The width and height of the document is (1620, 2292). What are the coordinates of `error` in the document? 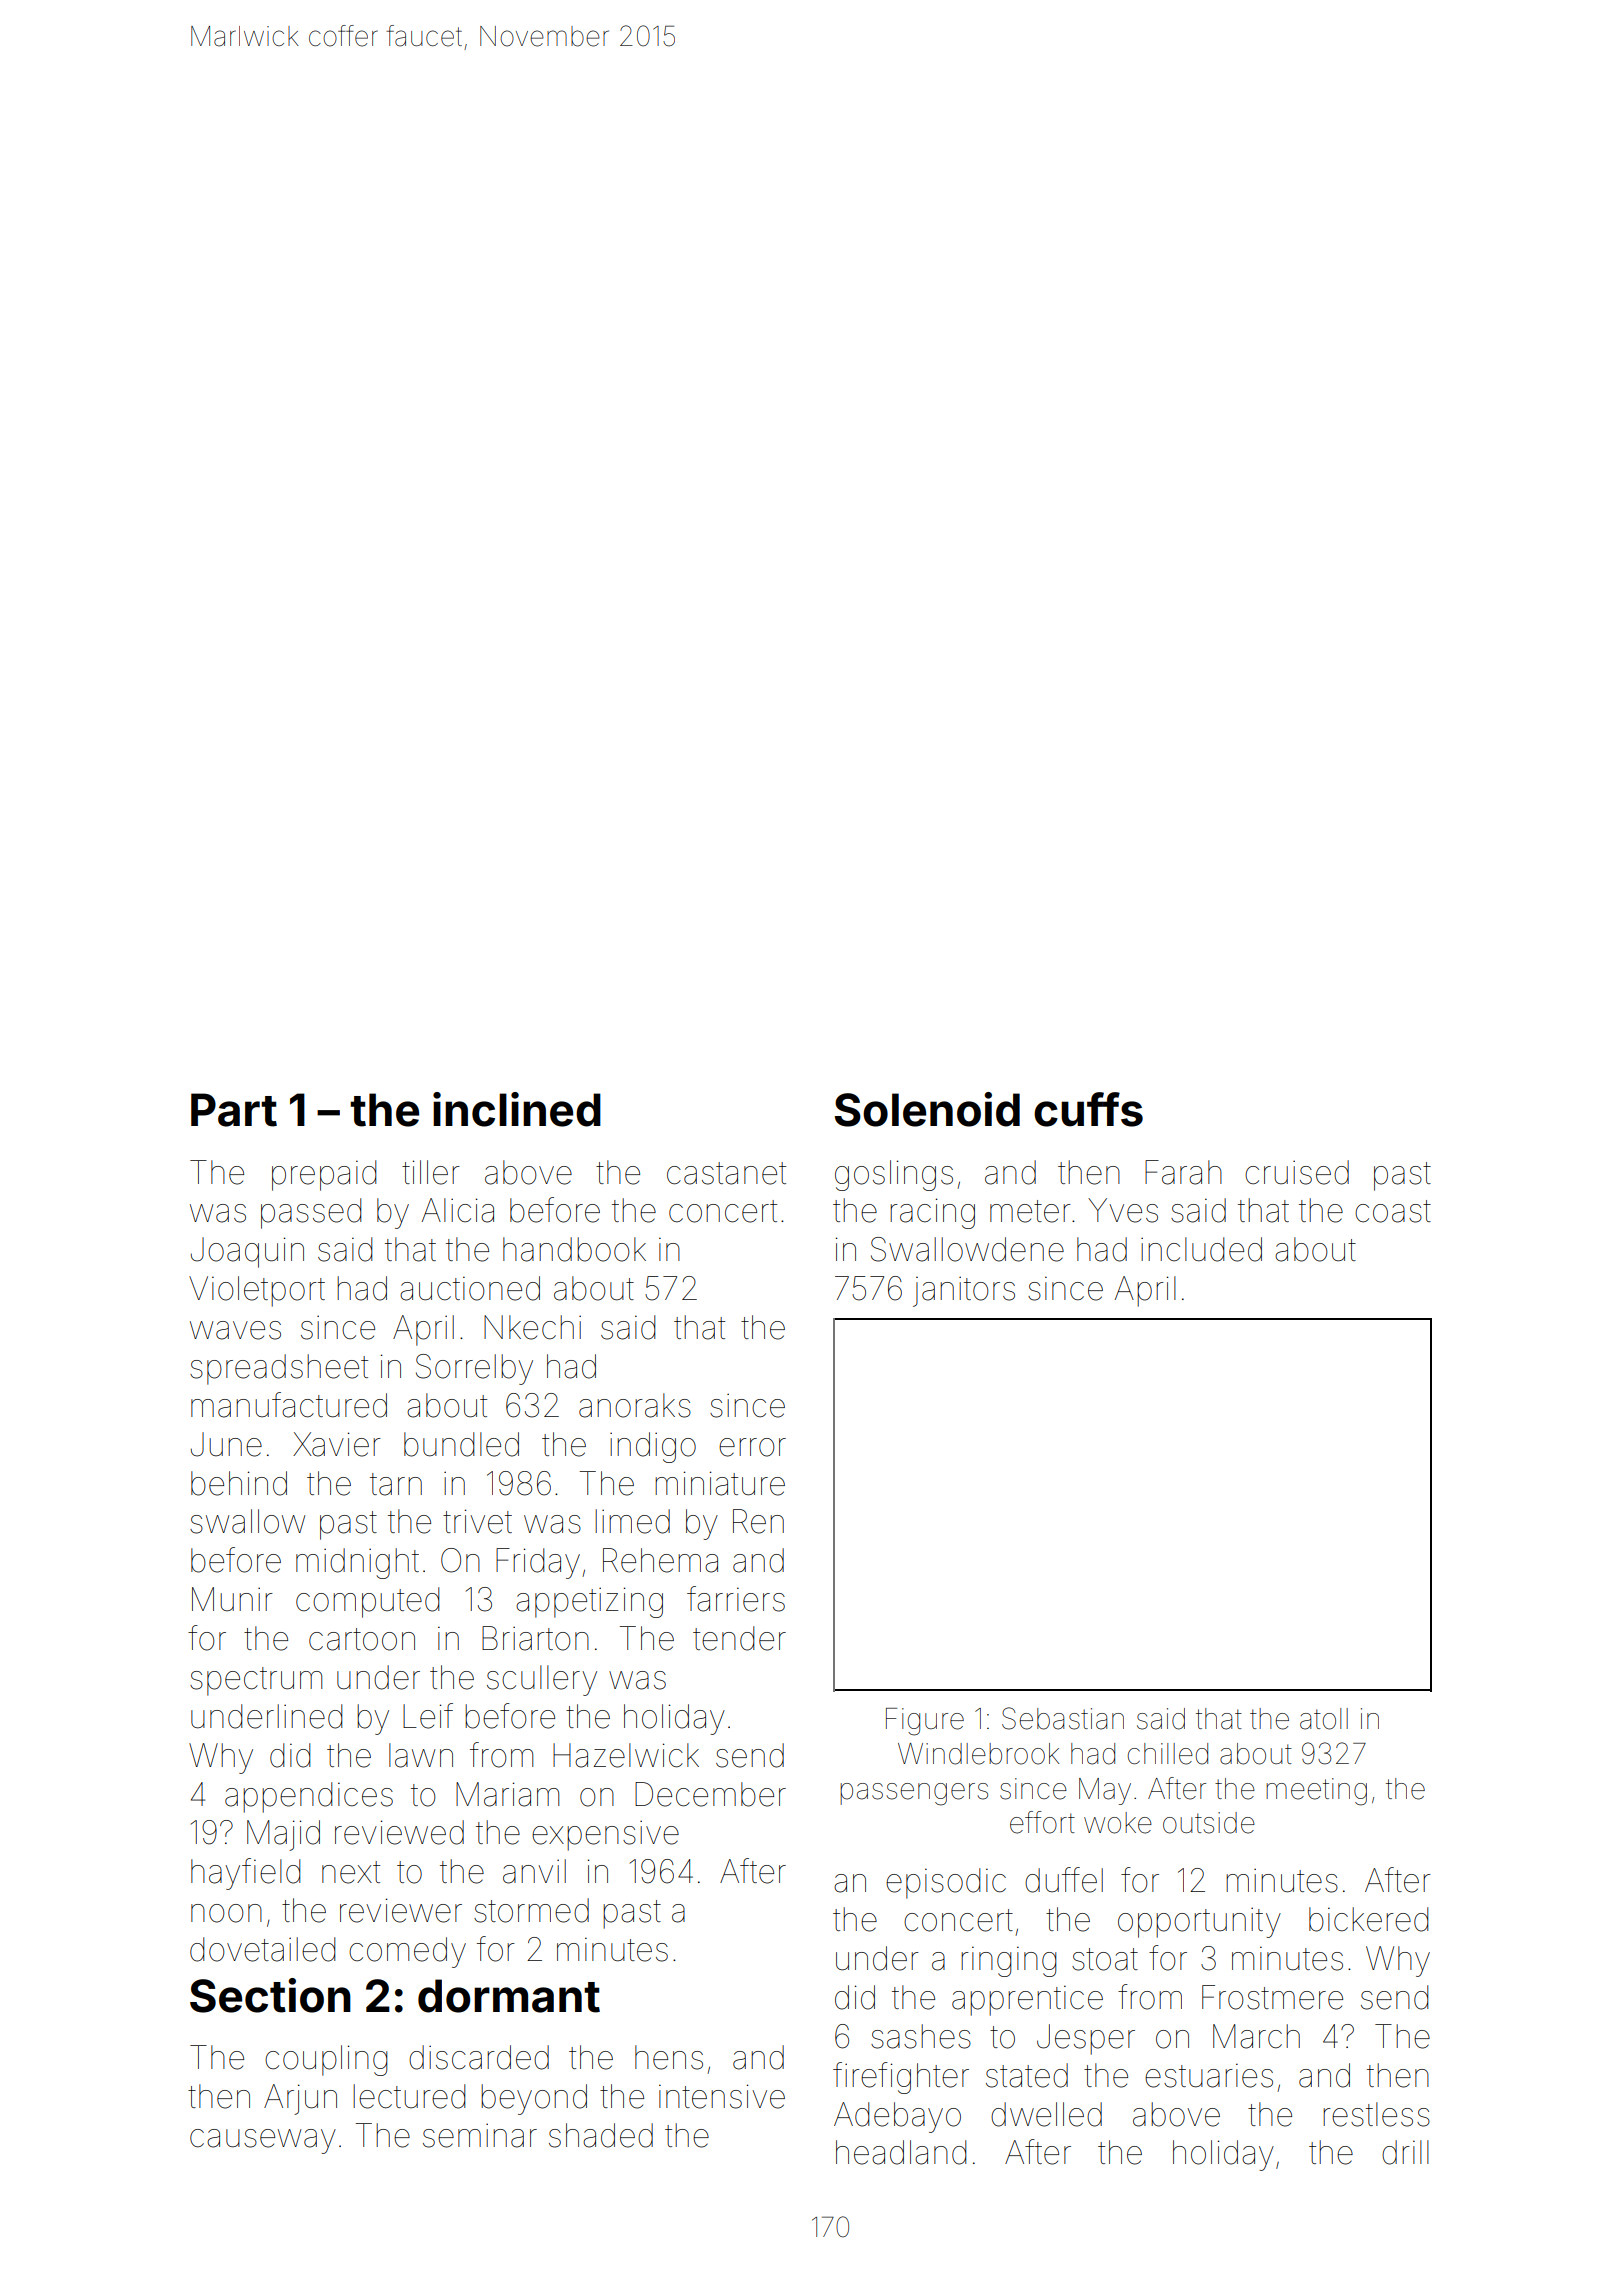 It's located at (752, 1447).
